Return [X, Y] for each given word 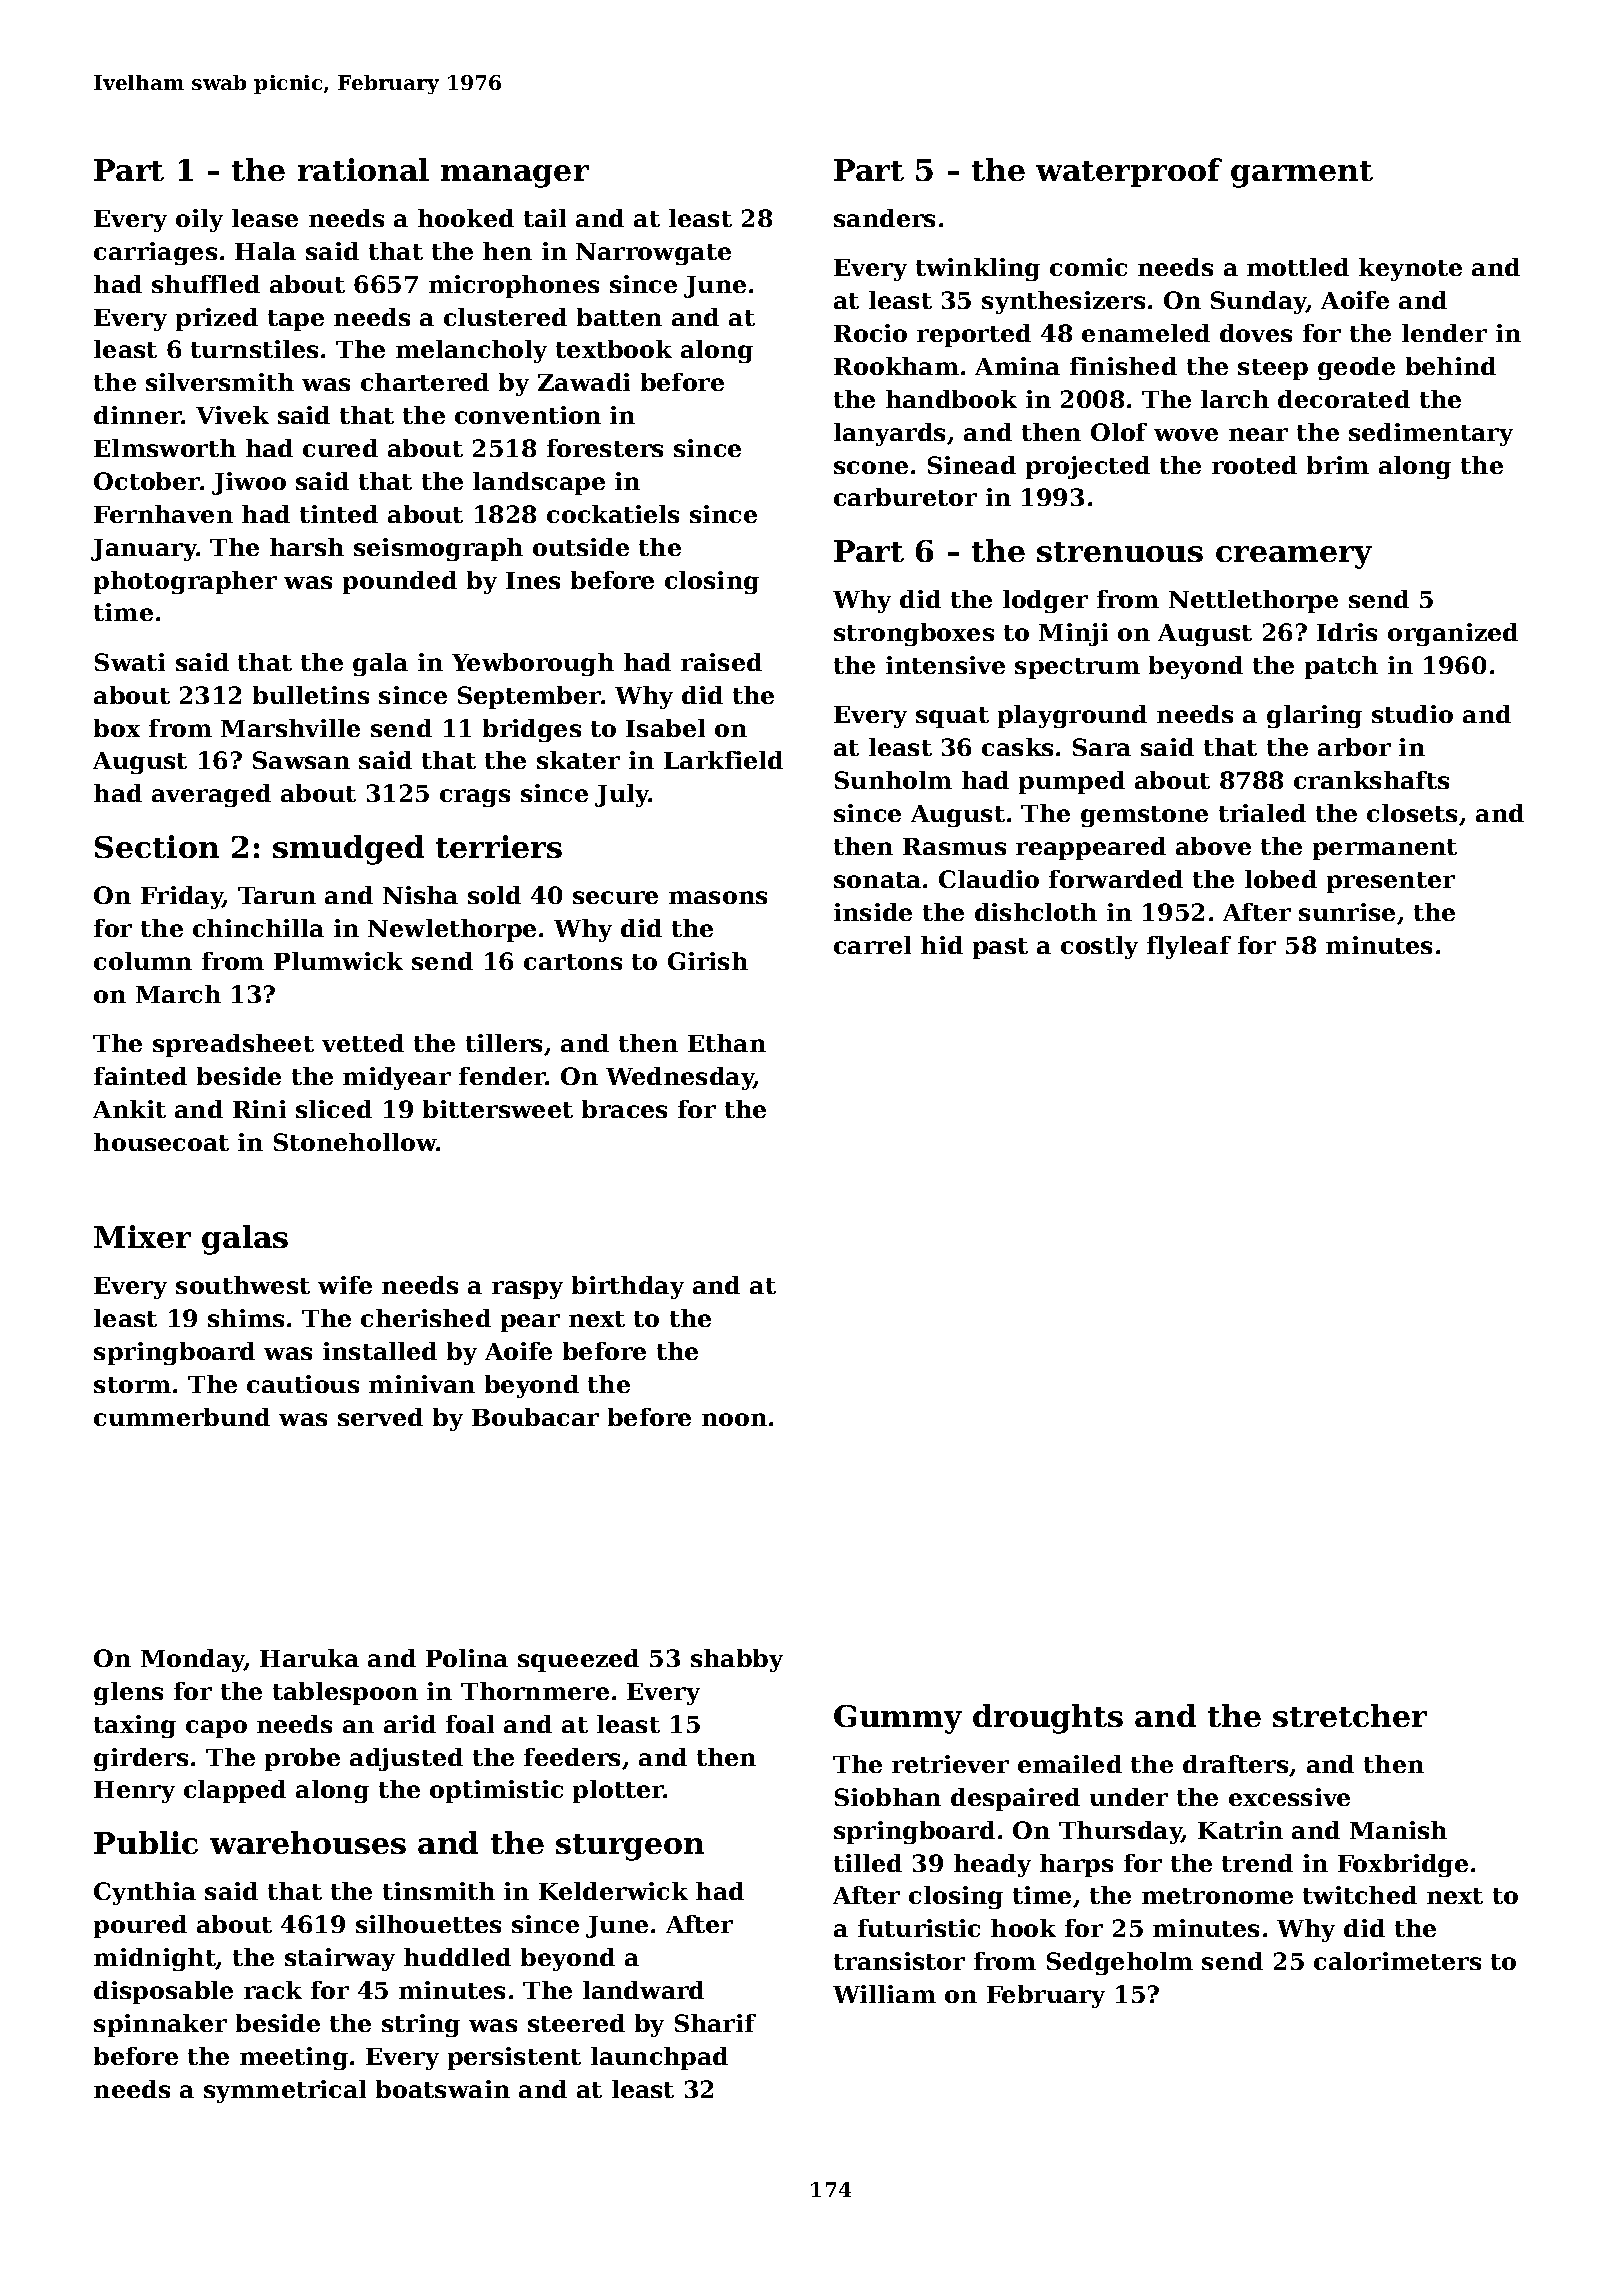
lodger [1045, 601]
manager [515, 176]
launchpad [659, 2058]
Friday [182, 897]
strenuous [1120, 552]
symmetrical [285, 2091]
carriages [155, 253]
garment [1302, 174]
